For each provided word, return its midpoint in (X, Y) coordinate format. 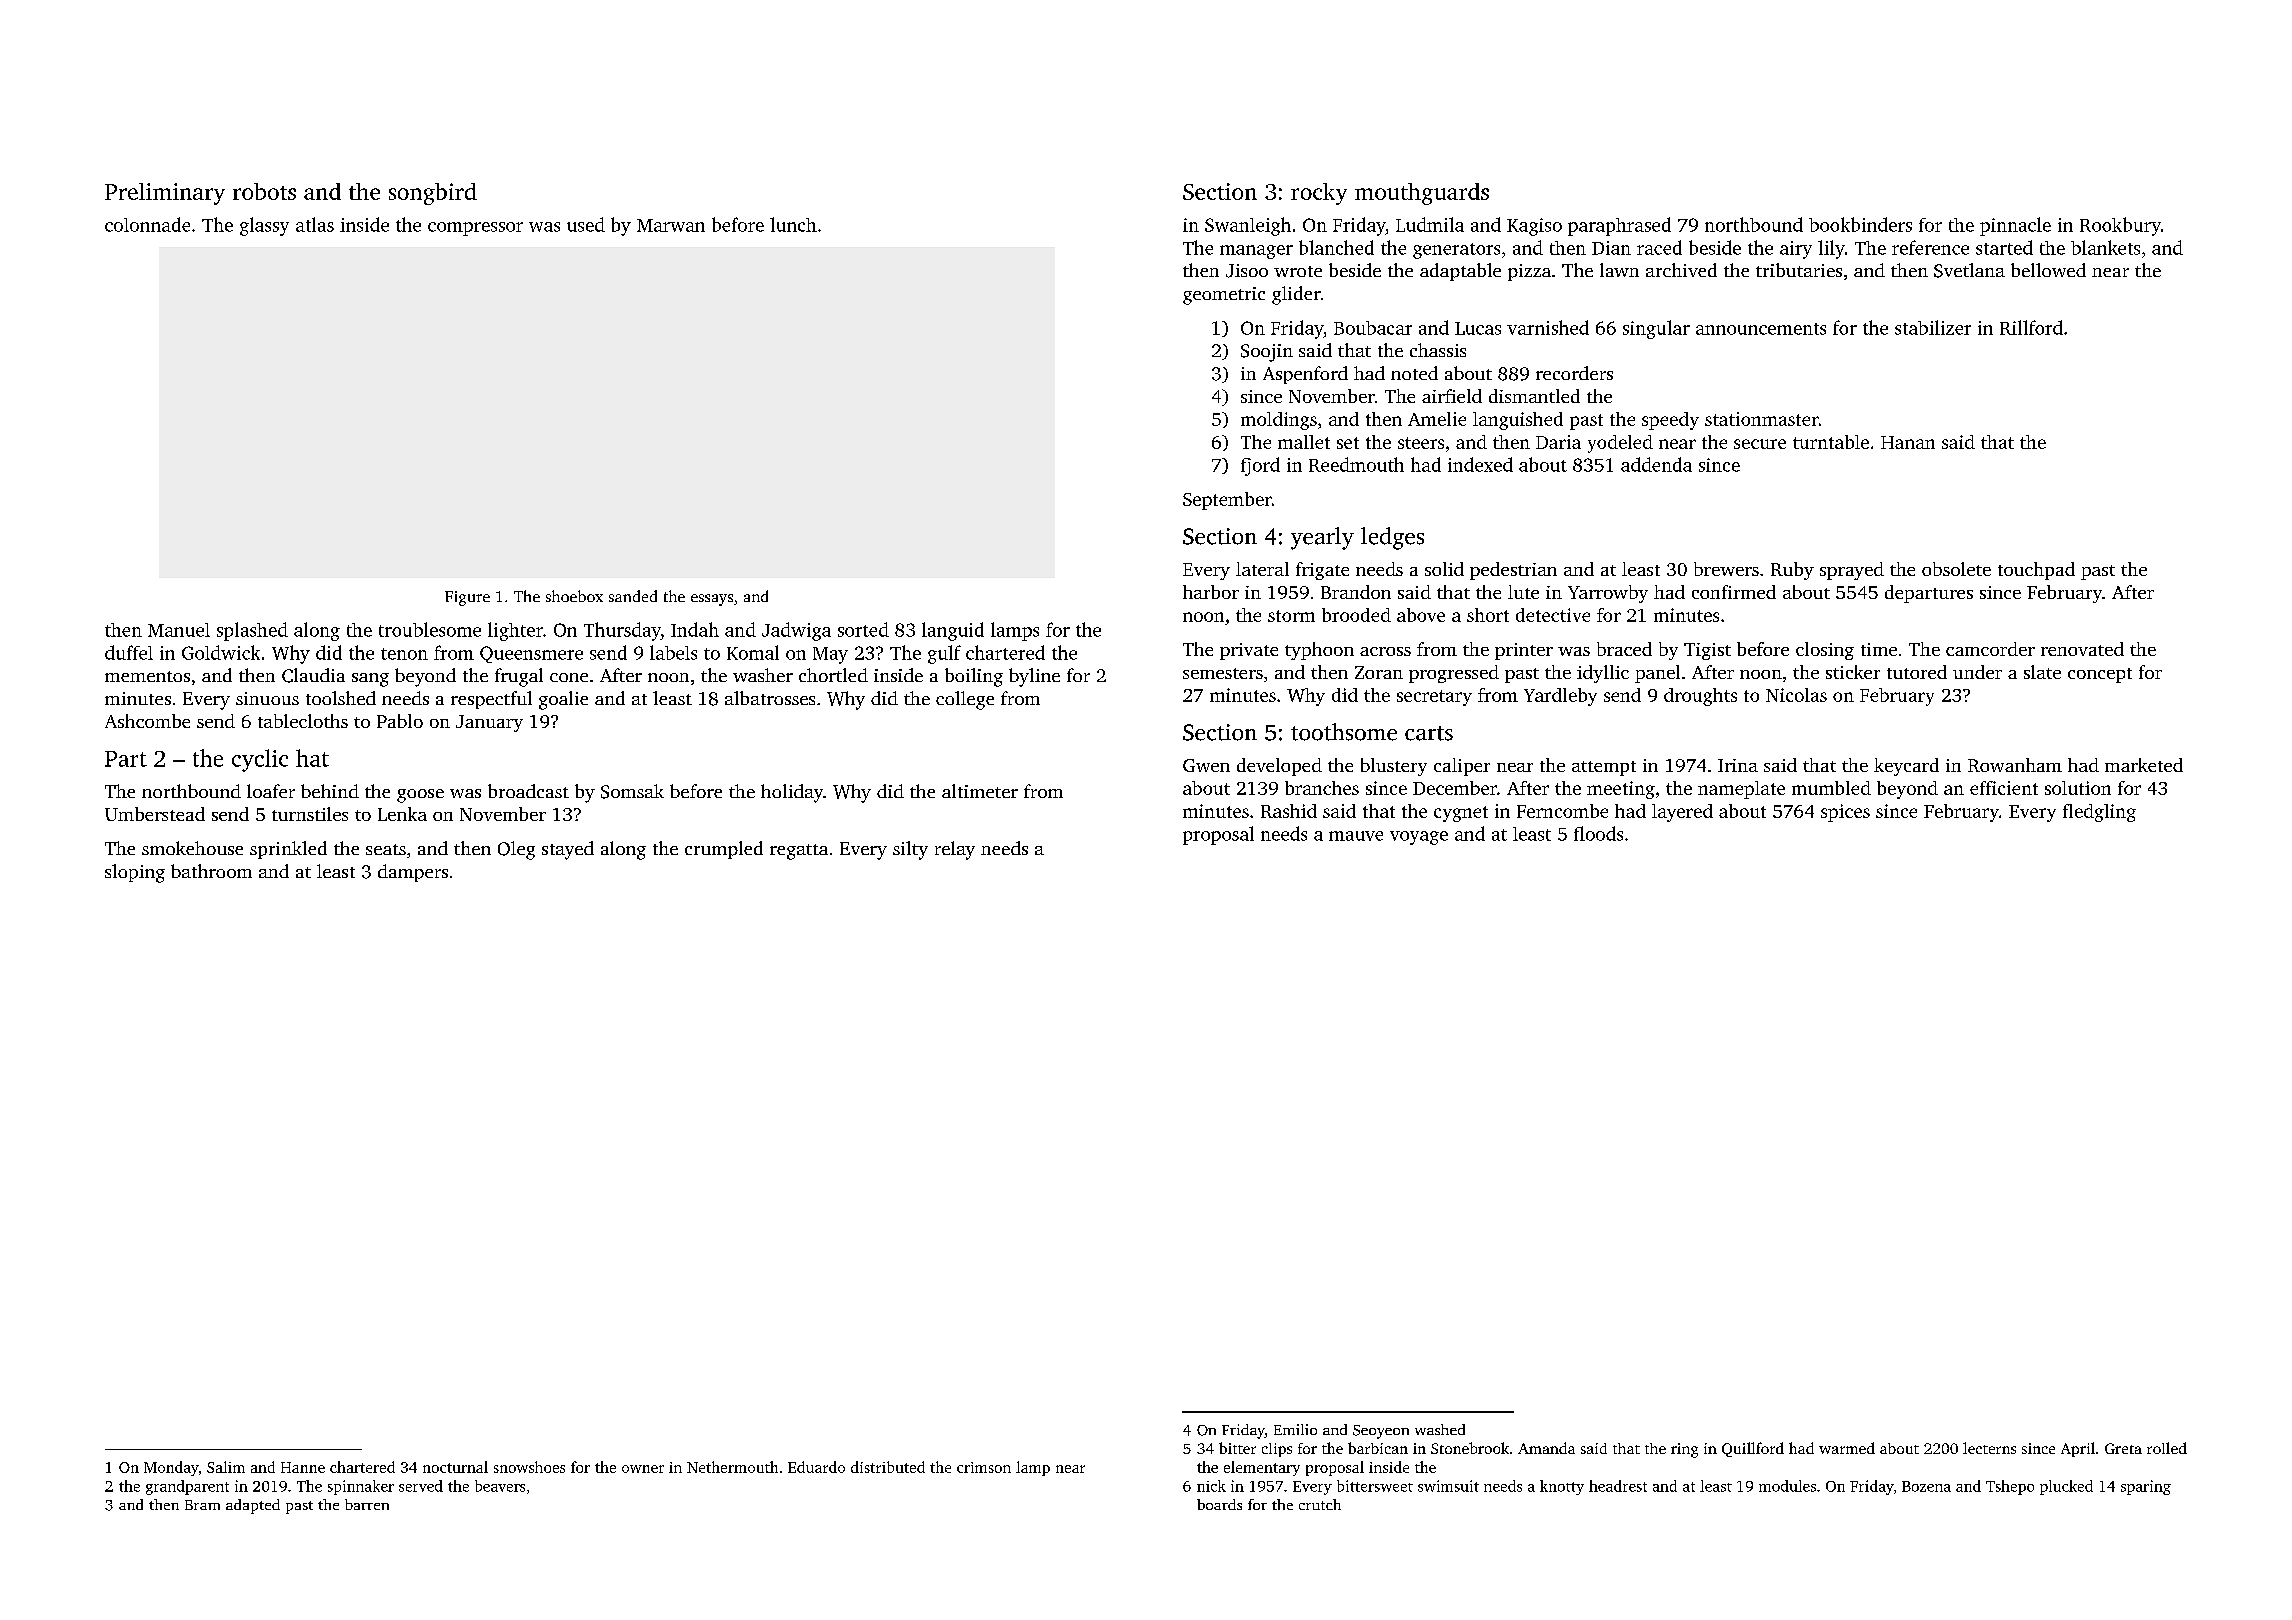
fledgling (2099, 813)
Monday (171, 1468)
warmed (1847, 1448)
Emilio (1295, 1429)
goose (420, 796)
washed (1440, 1429)
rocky (1319, 194)
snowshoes (529, 1467)
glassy (264, 226)
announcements (1761, 329)
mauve (1356, 836)
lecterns (1989, 1448)
